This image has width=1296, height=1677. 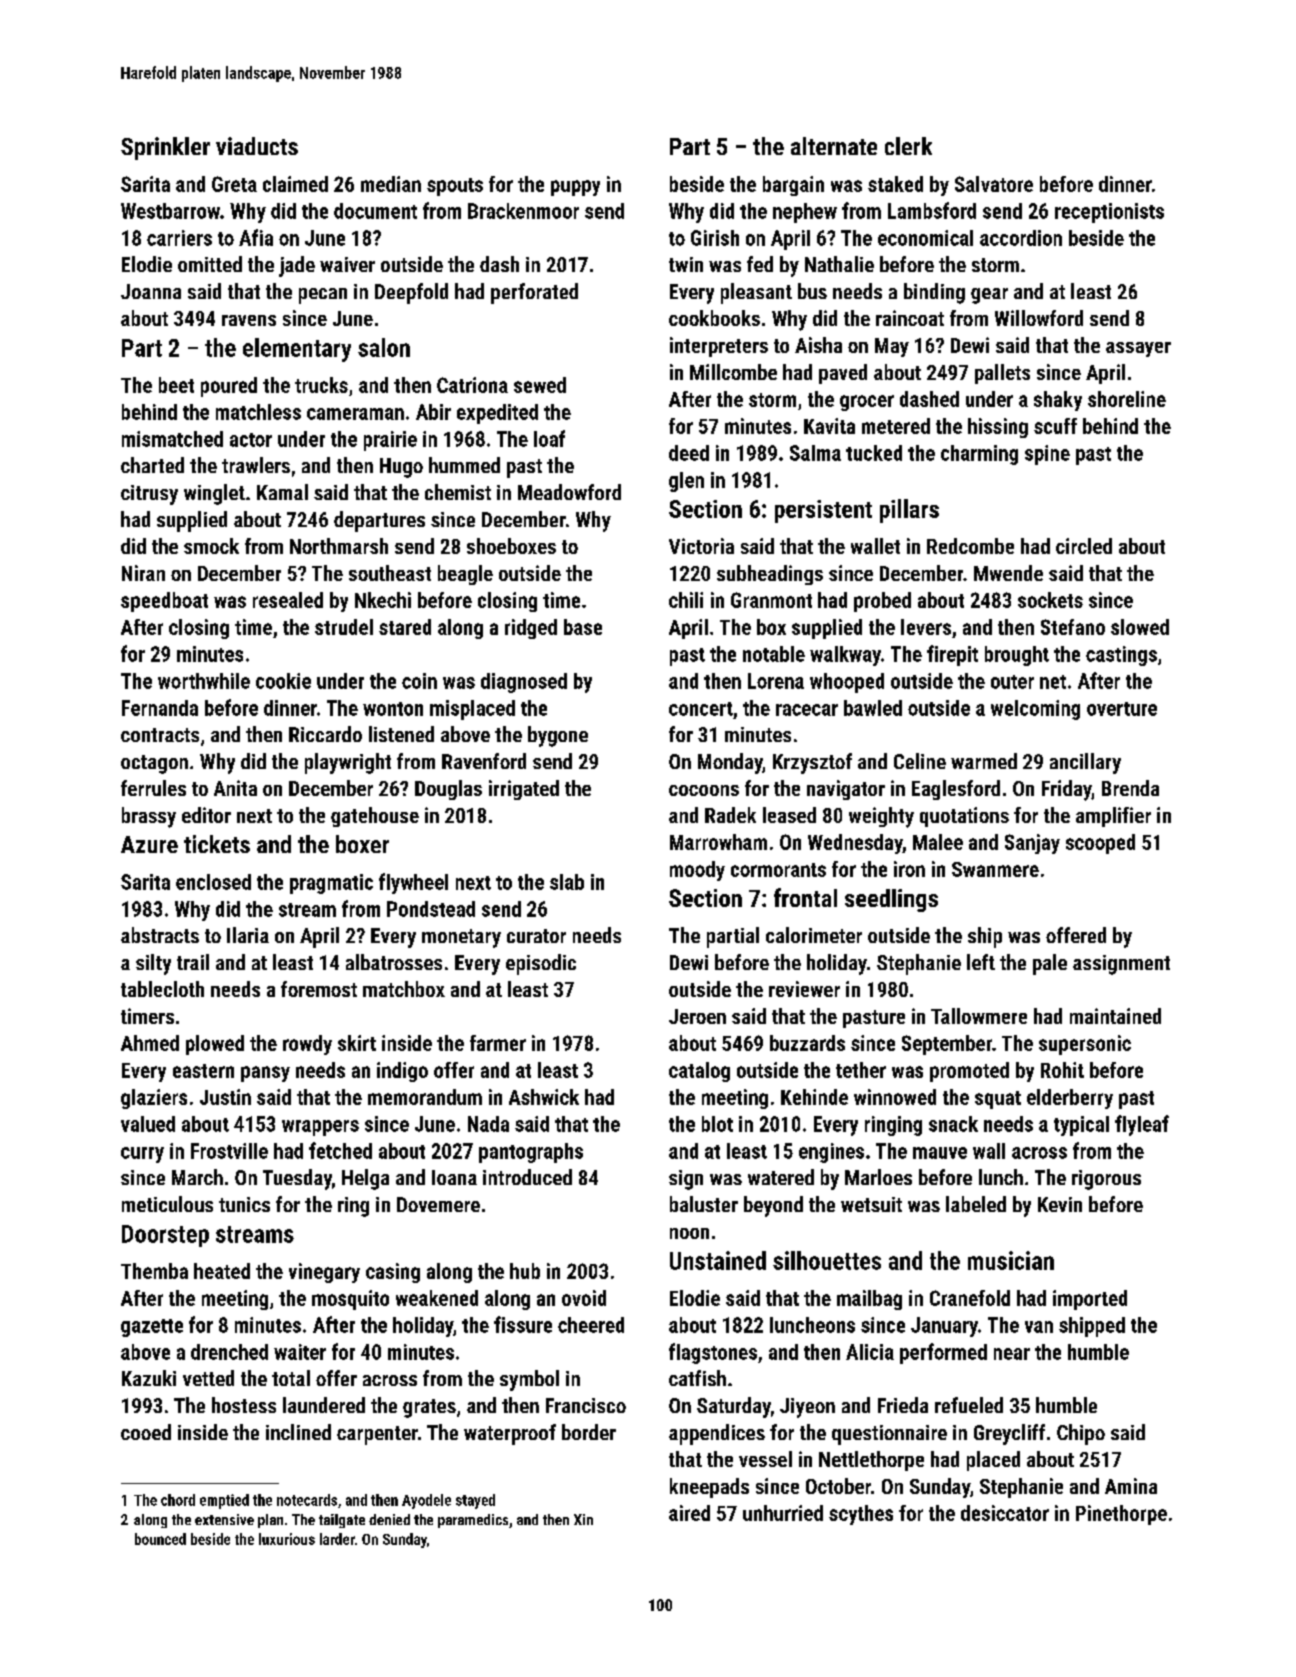 What do you see at coordinates (882, 602) in the image?
I see `probed` at bounding box center [882, 602].
